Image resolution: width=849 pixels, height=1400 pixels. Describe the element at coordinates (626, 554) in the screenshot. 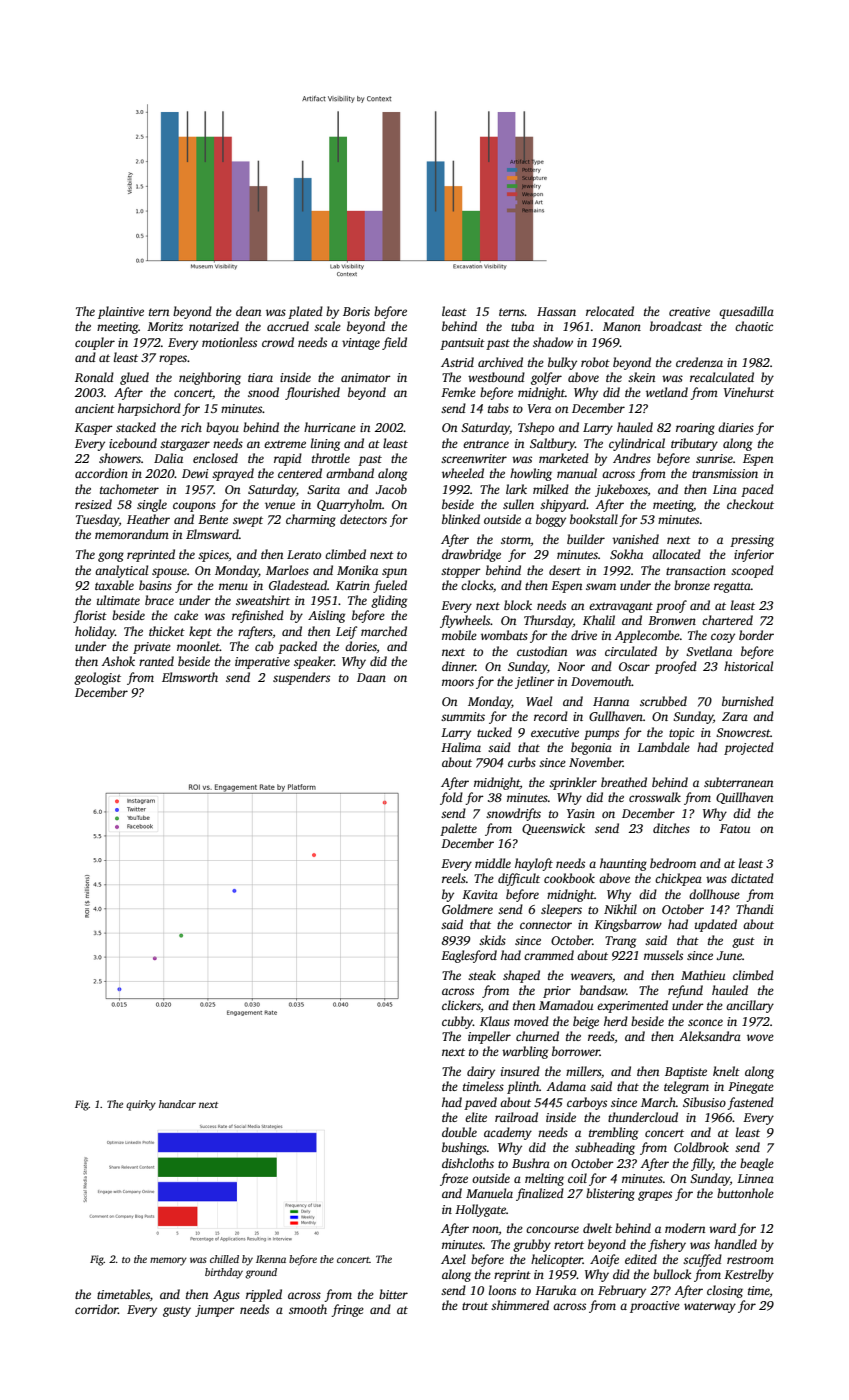

I see `Sokha` at that location.
